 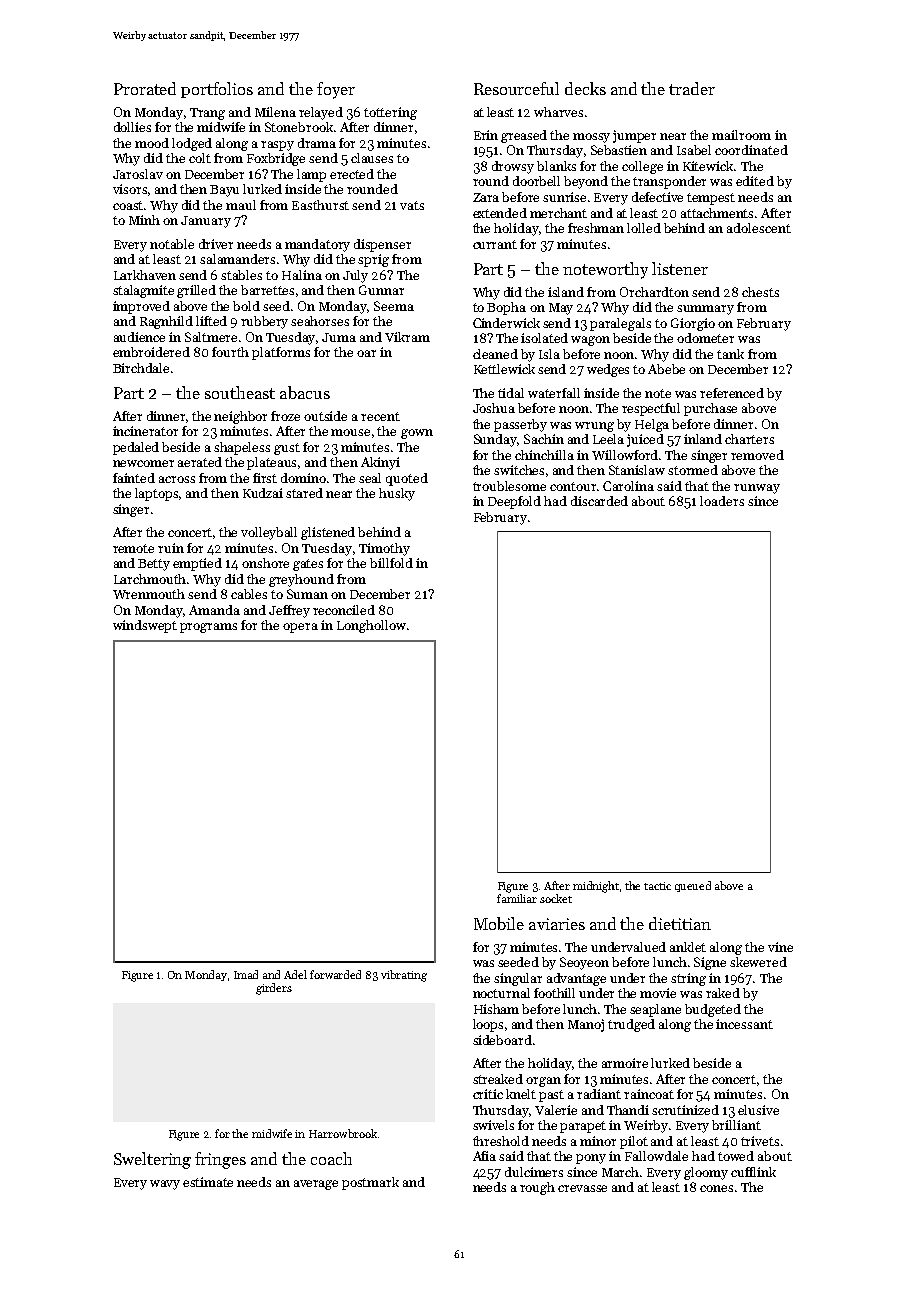 I want to click on Amanda, so click(x=214, y=610).
